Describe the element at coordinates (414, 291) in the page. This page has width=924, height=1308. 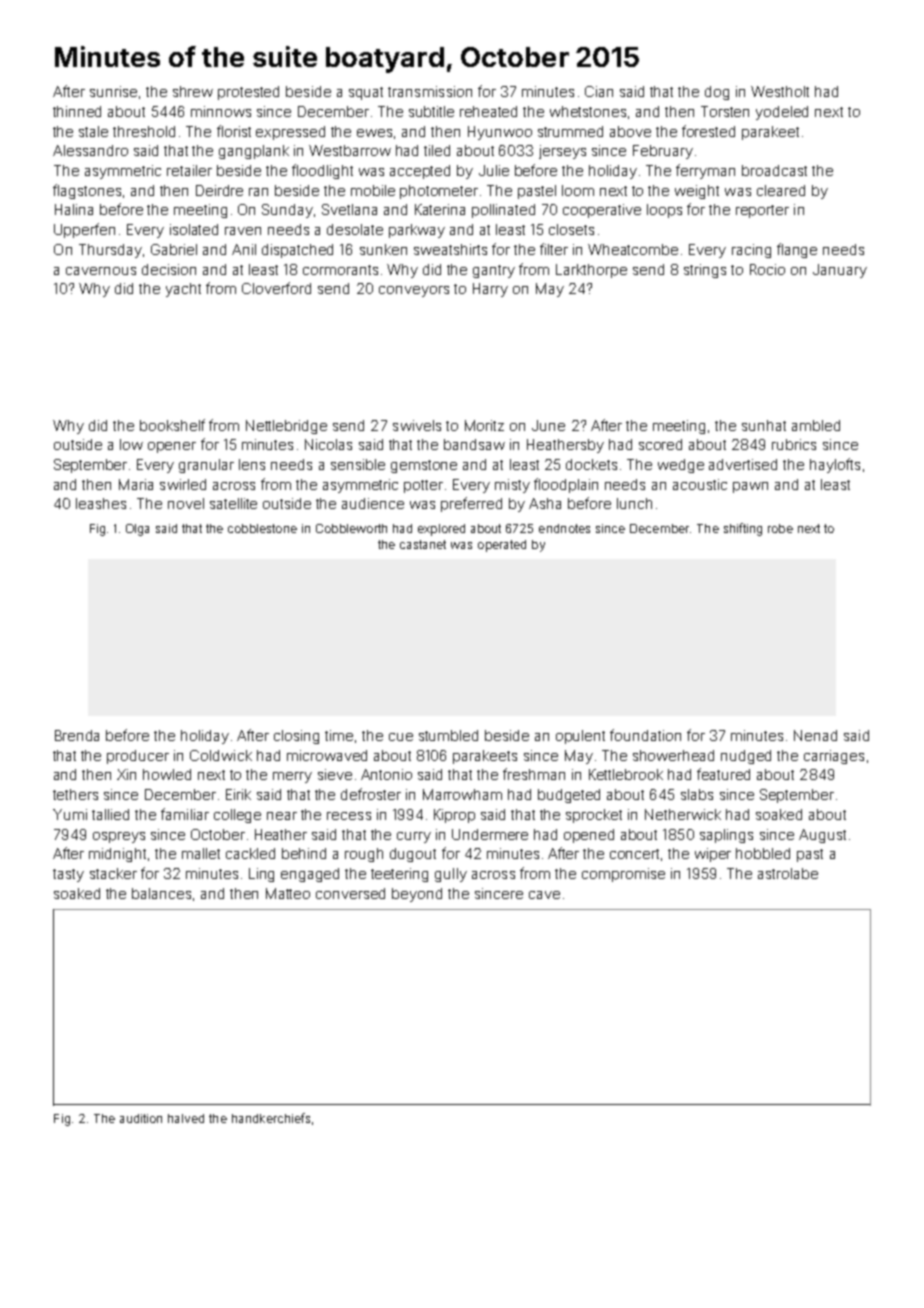
I see `conveyors` at that location.
